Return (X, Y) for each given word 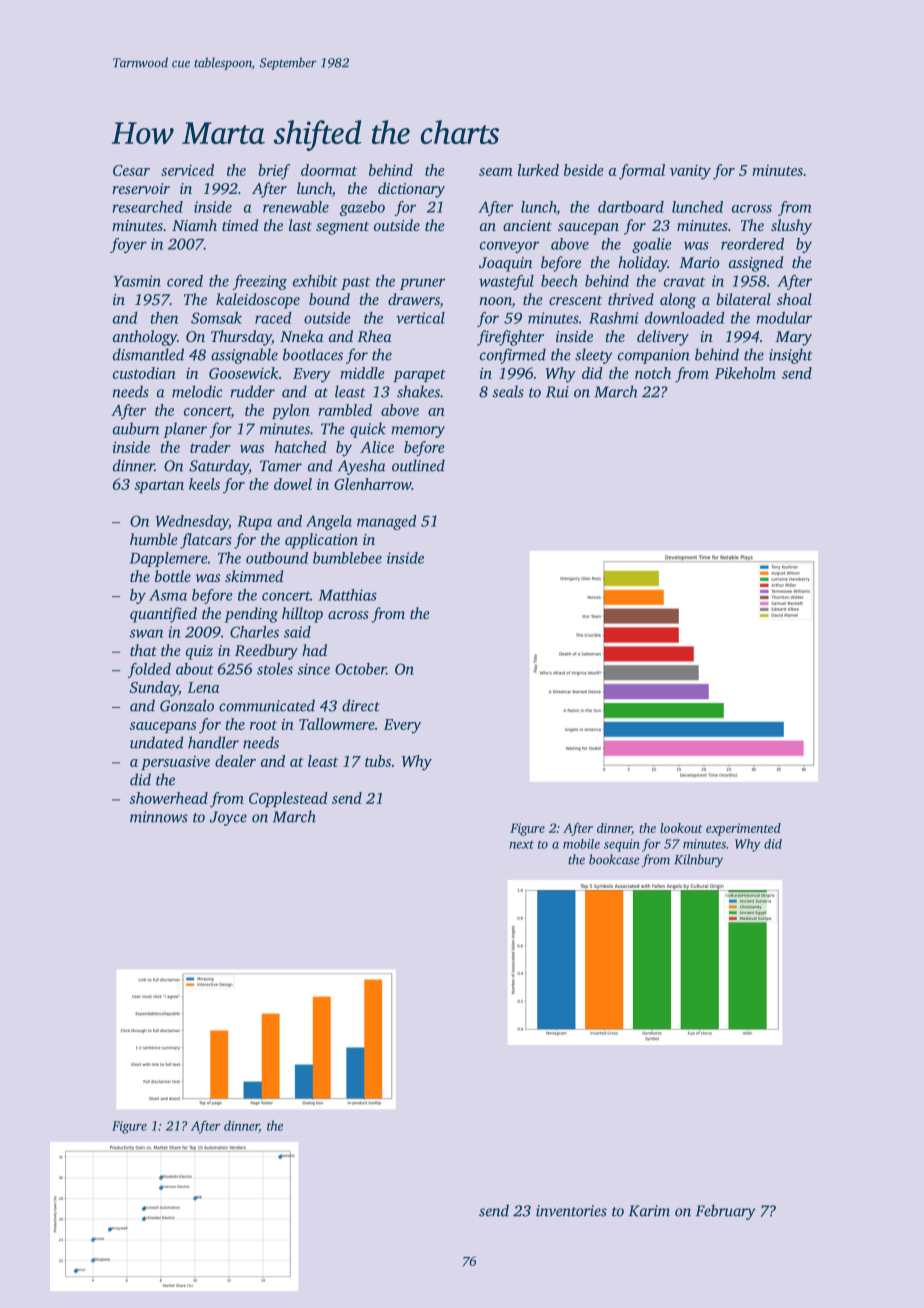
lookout (681, 828)
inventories (571, 1211)
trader (210, 447)
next (522, 845)
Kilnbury (698, 861)
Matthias (348, 595)
